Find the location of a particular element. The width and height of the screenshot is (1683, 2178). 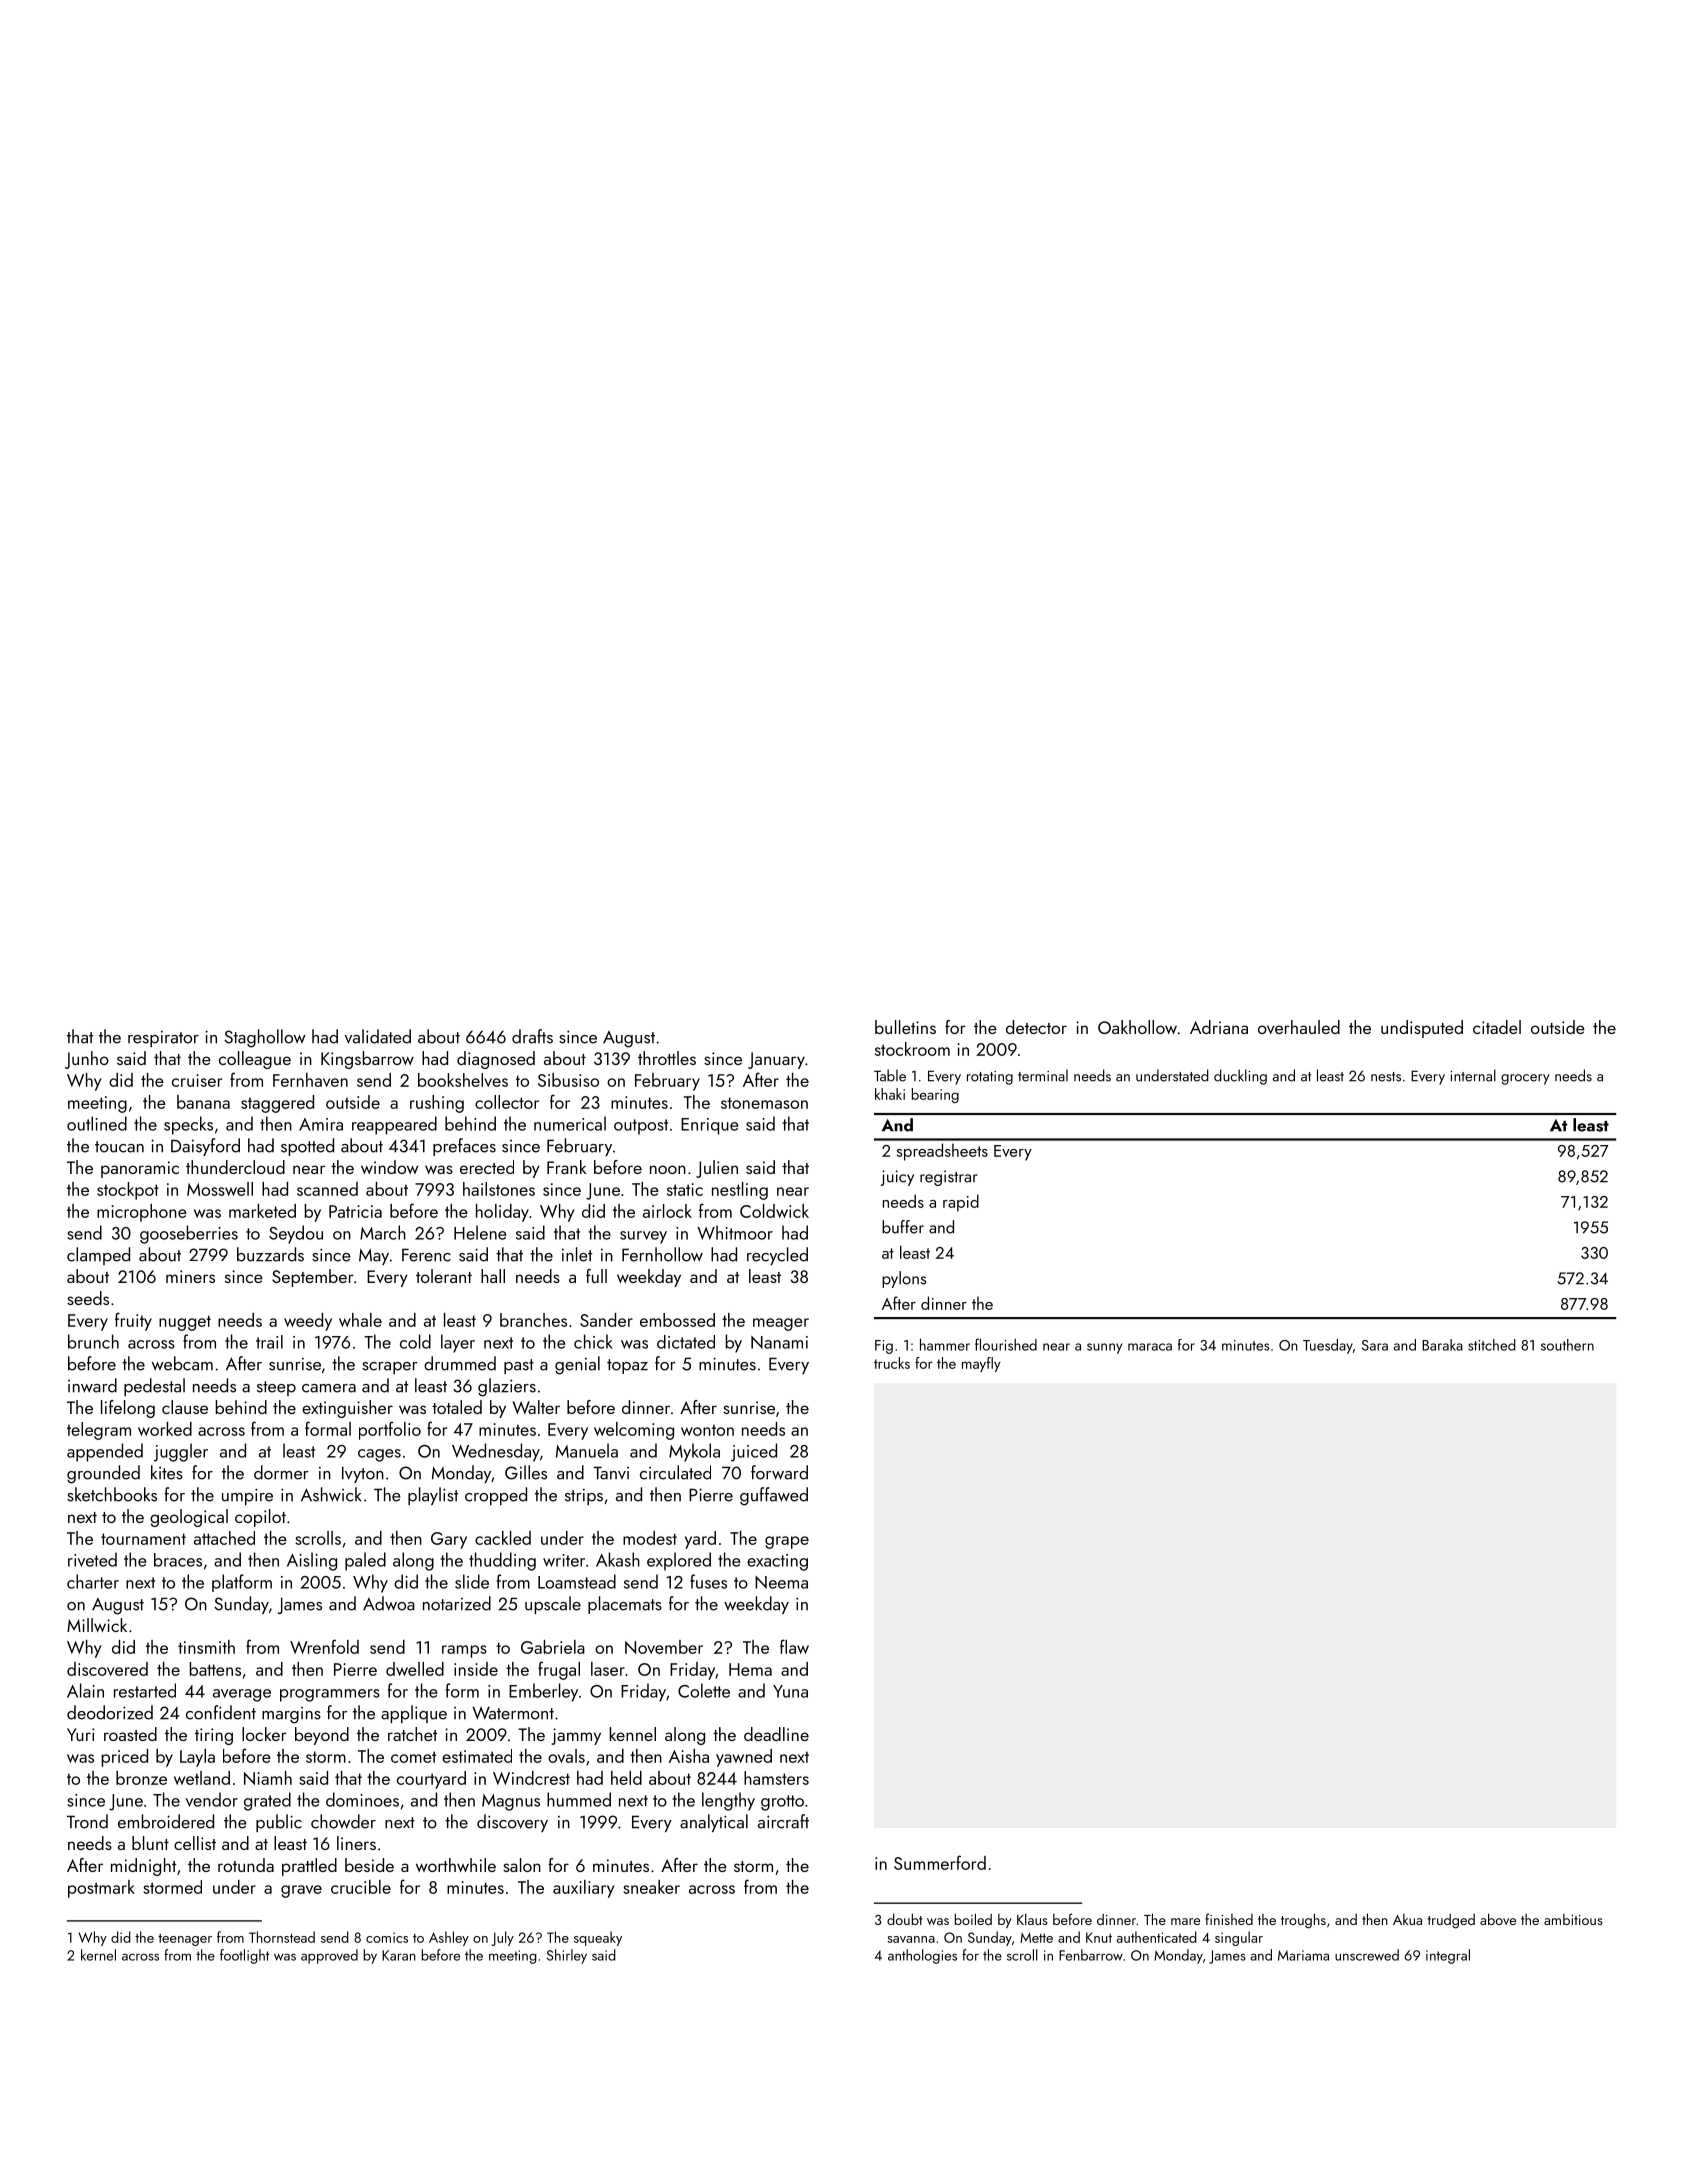

beside is located at coordinates (369, 1865).
